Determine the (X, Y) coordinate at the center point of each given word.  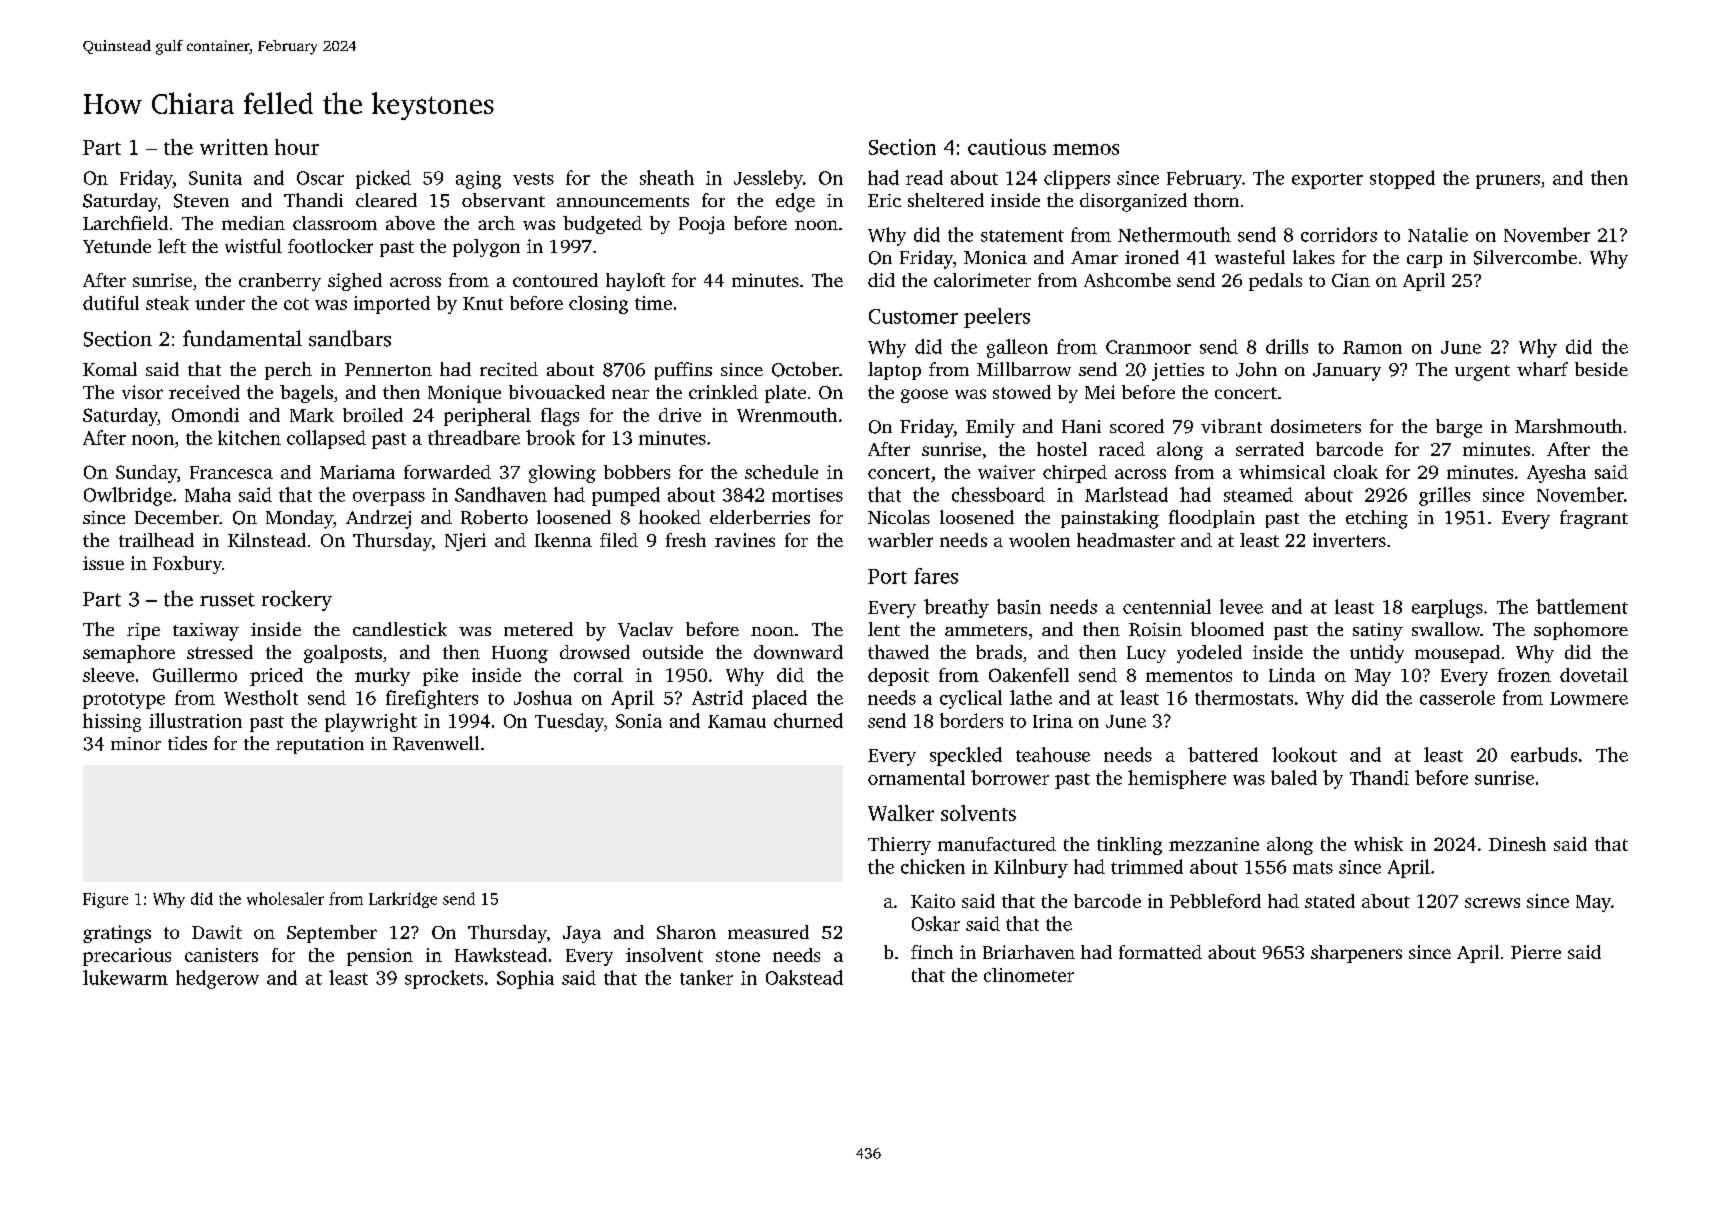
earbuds (1544, 754)
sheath (667, 177)
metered (538, 629)
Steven (201, 201)
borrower (1010, 777)
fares (936, 576)
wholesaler (285, 898)
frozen (1524, 675)
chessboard (998, 494)
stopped (1402, 179)
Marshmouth (1568, 426)
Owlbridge (128, 496)
